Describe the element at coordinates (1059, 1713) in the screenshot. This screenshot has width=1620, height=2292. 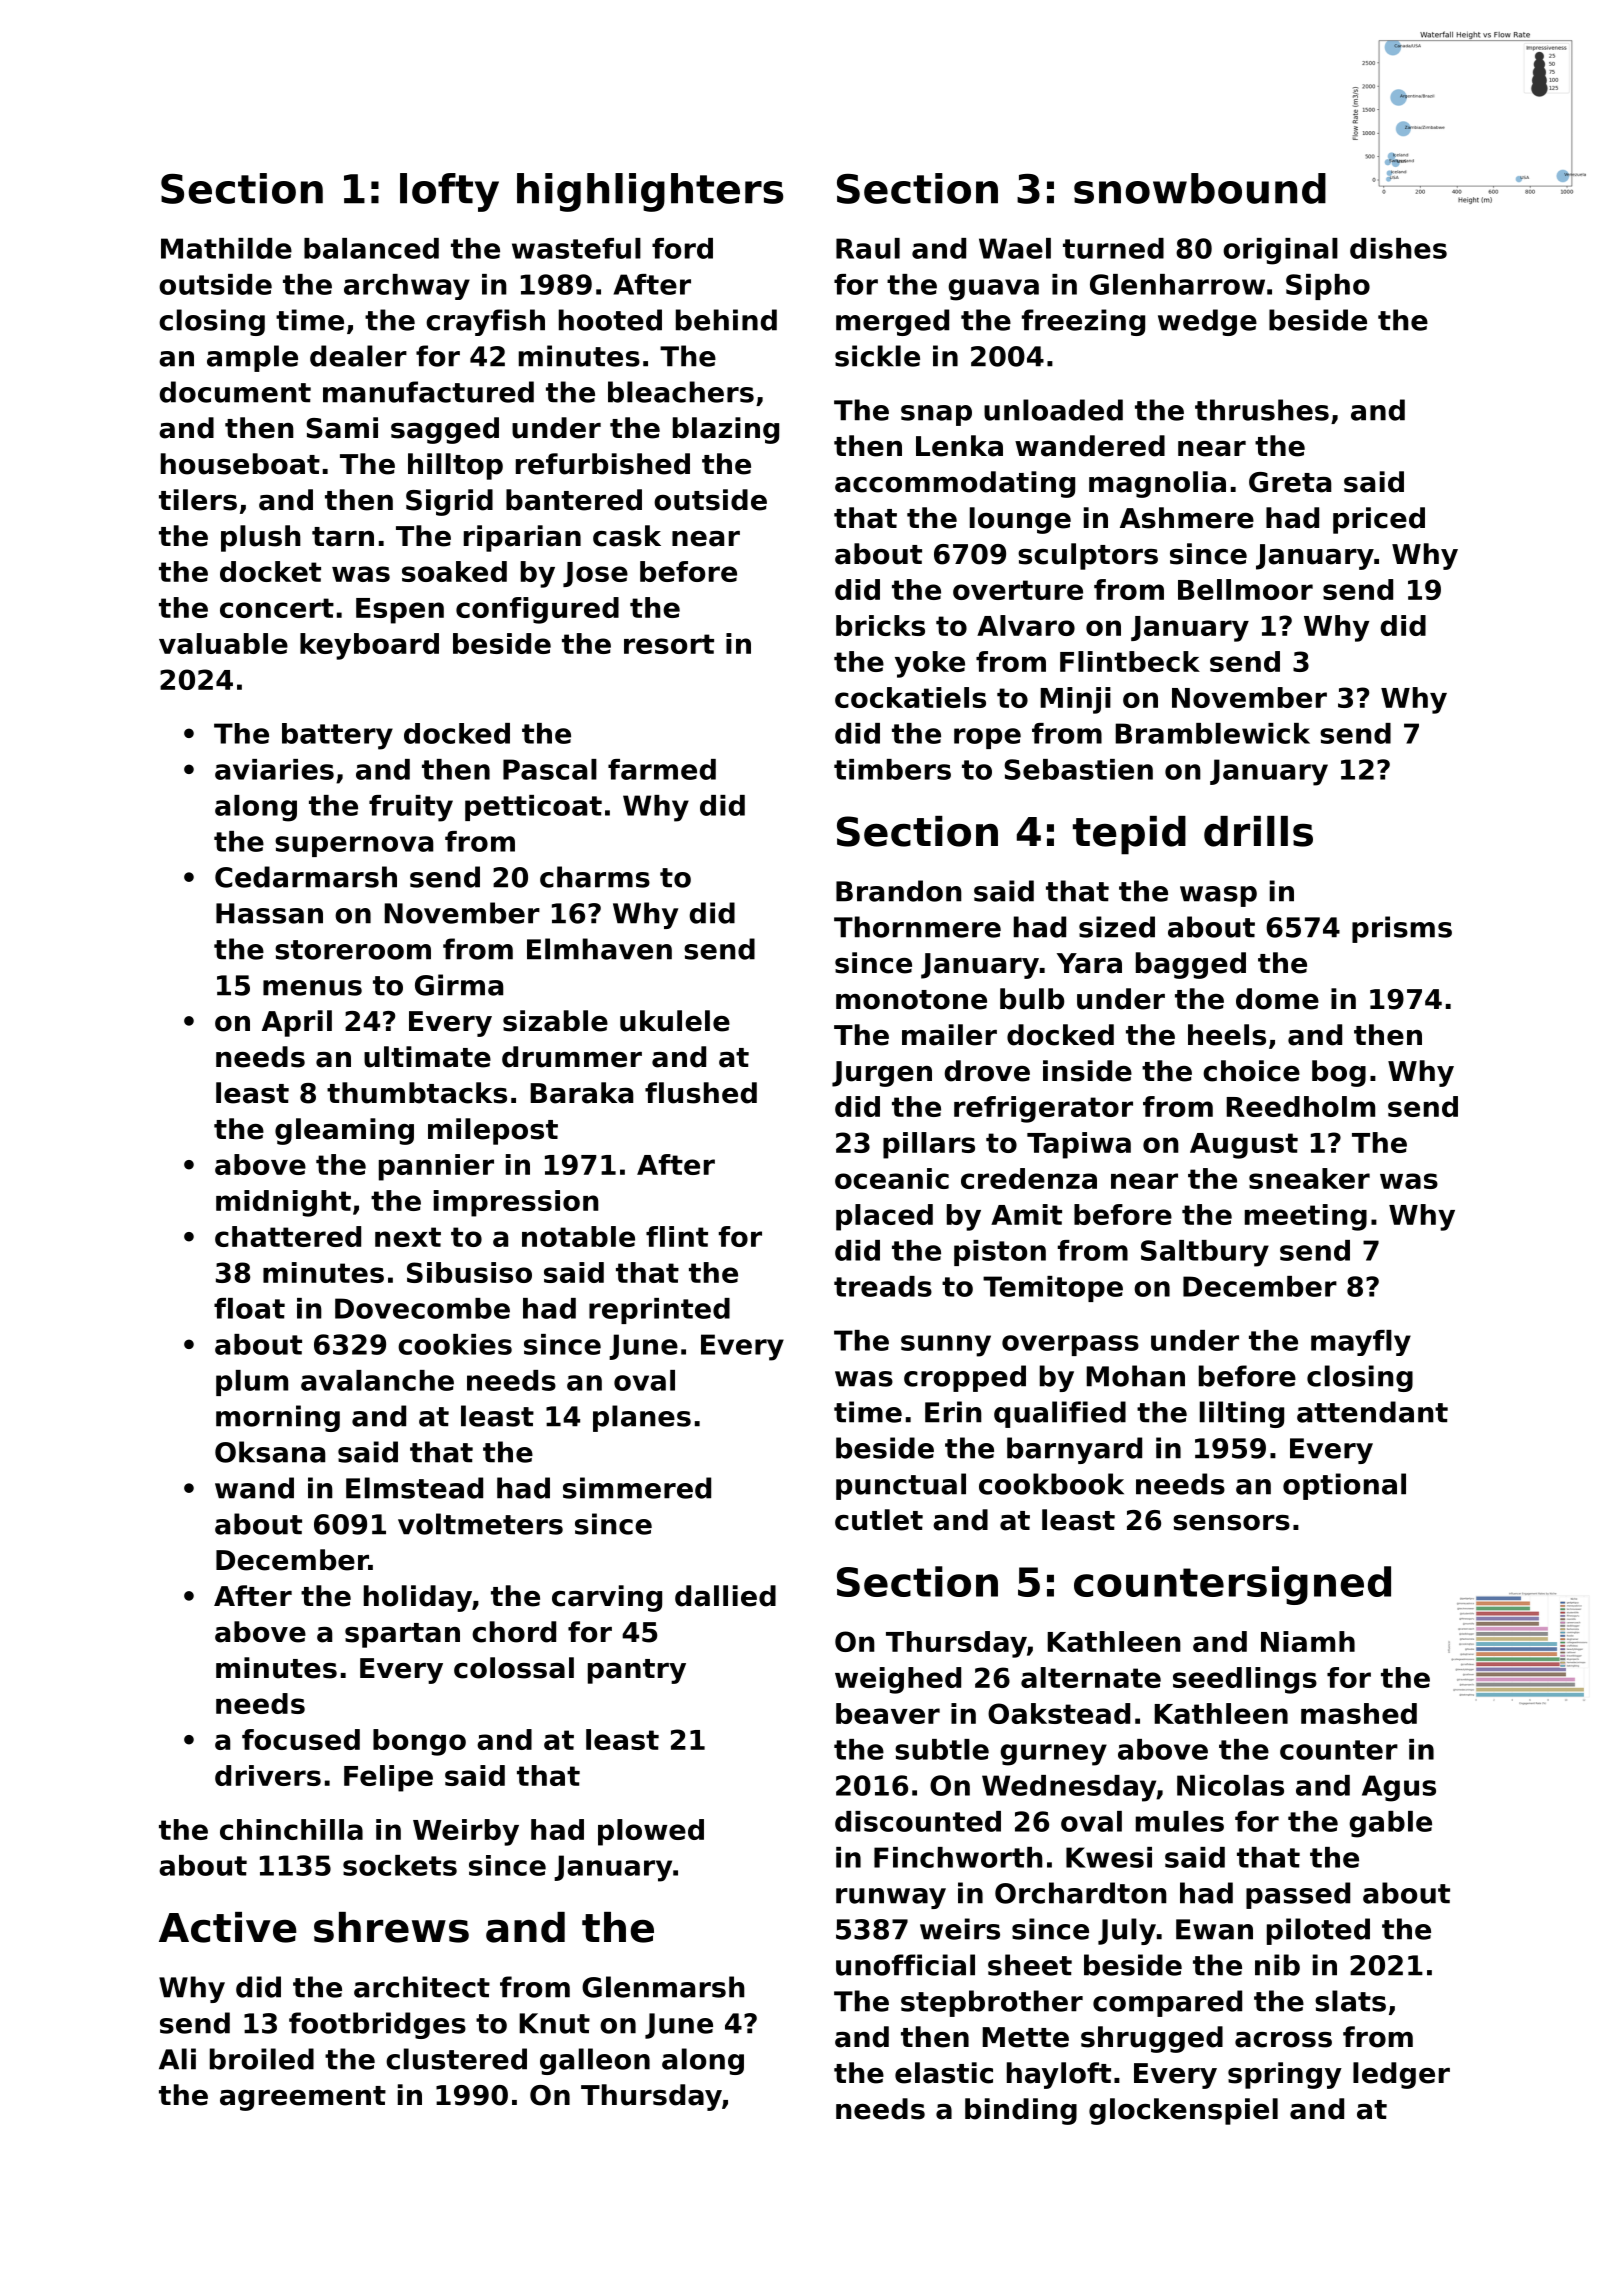
I see `Oakstead` at that location.
